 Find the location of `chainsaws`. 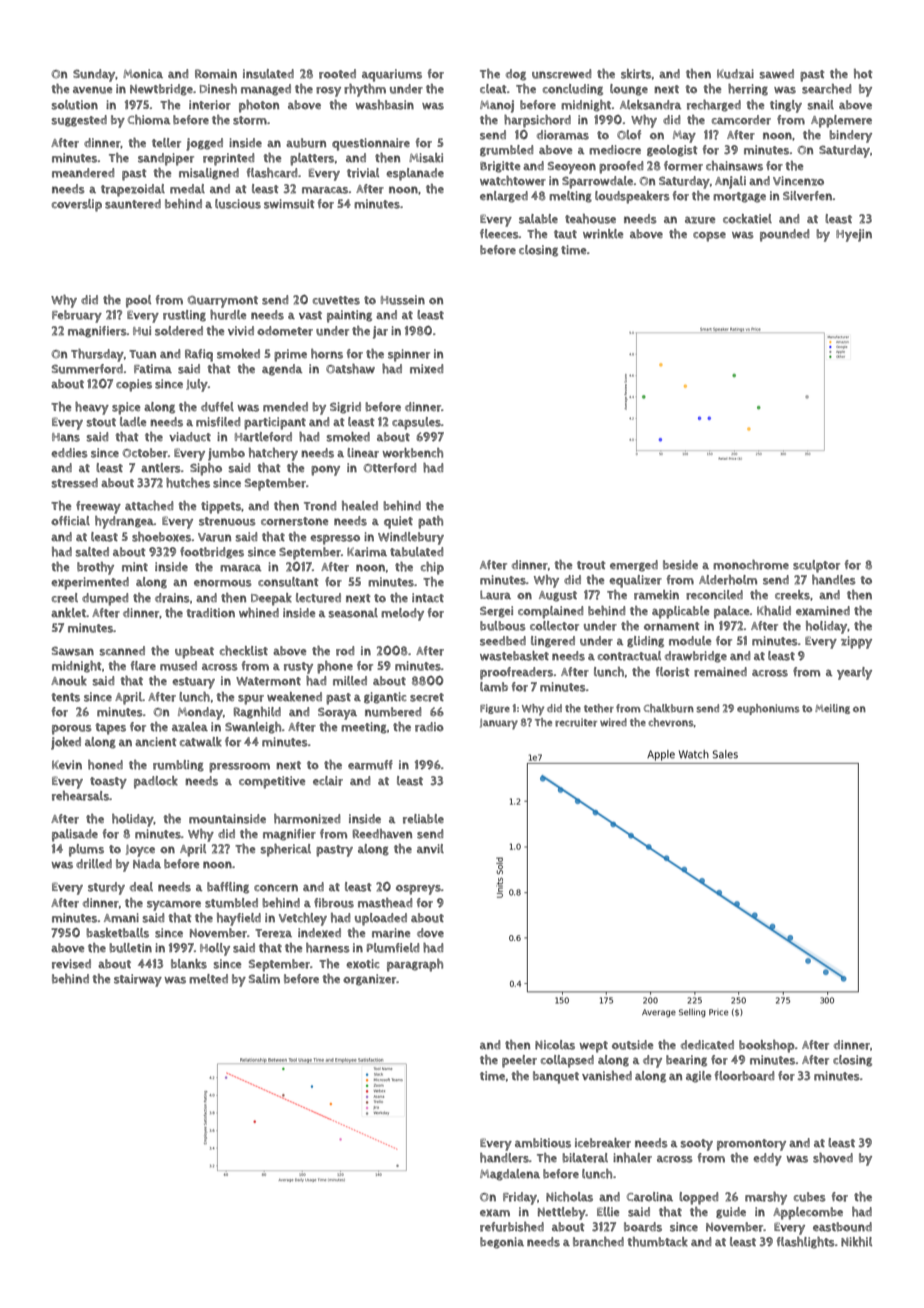

chainsaws is located at coordinates (734, 166).
